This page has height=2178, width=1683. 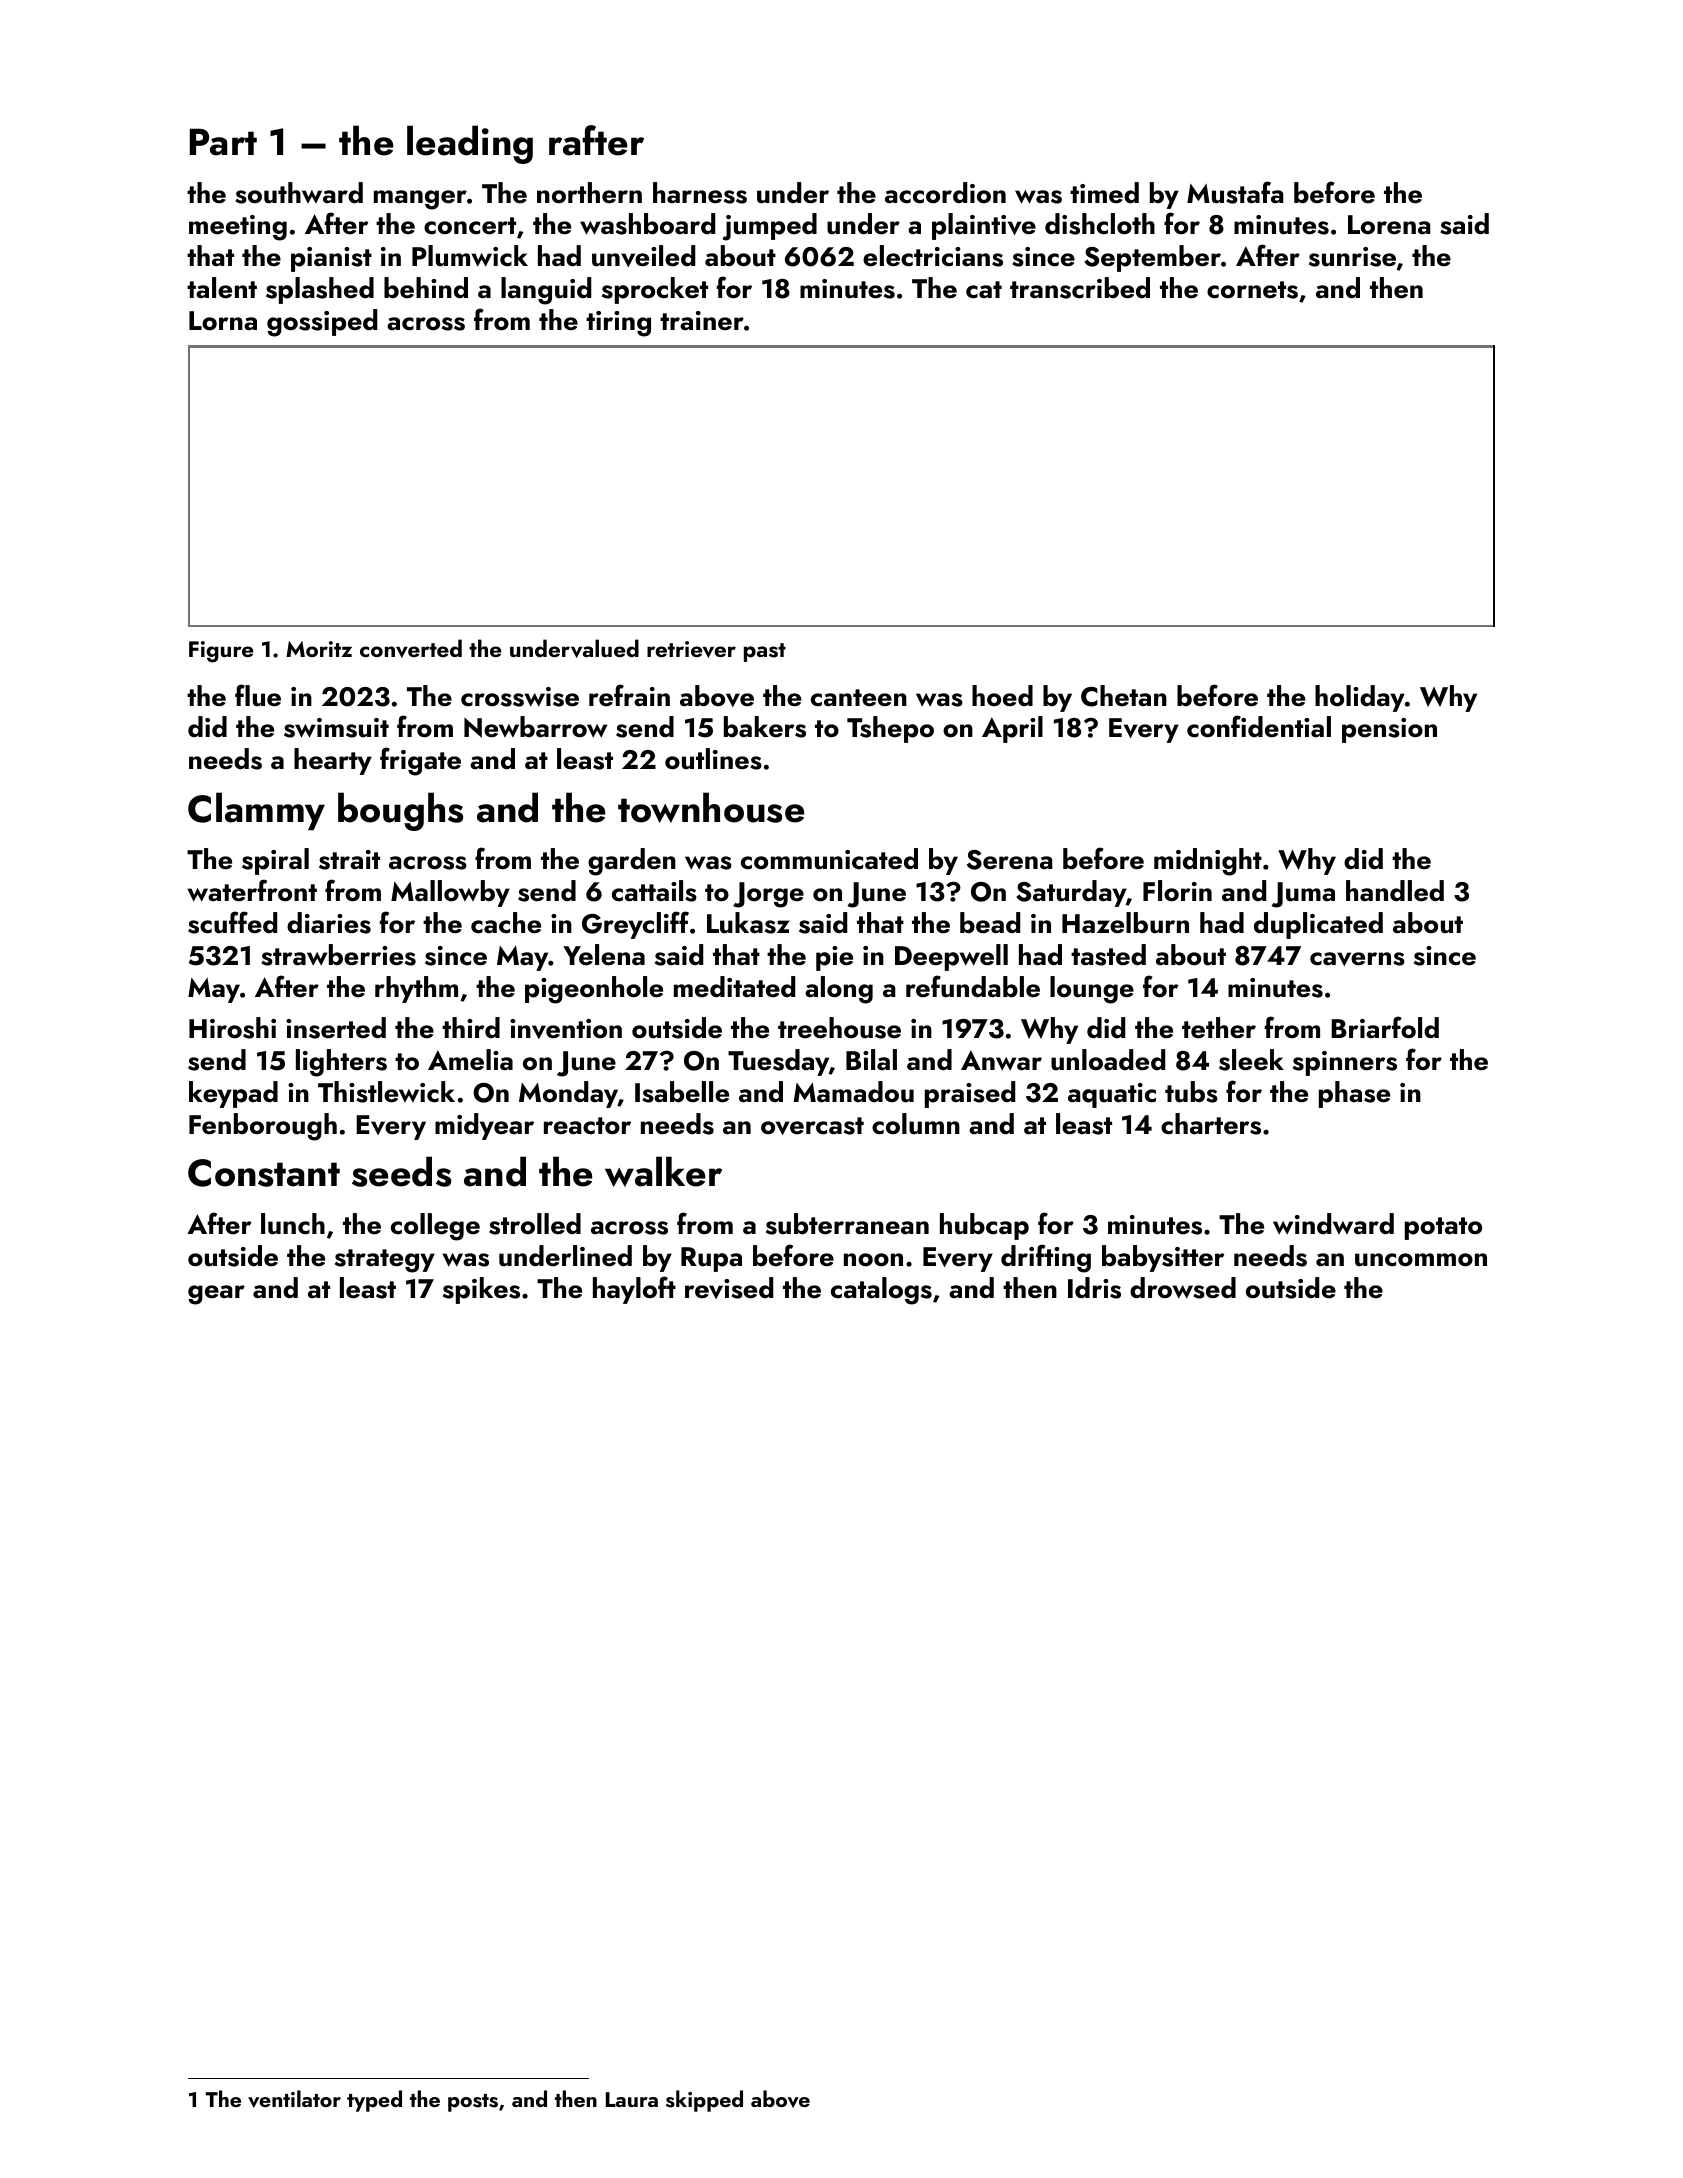 What do you see at coordinates (1124, 696) in the page?
I see `Chetan` at bounding box center [1124, 696].
